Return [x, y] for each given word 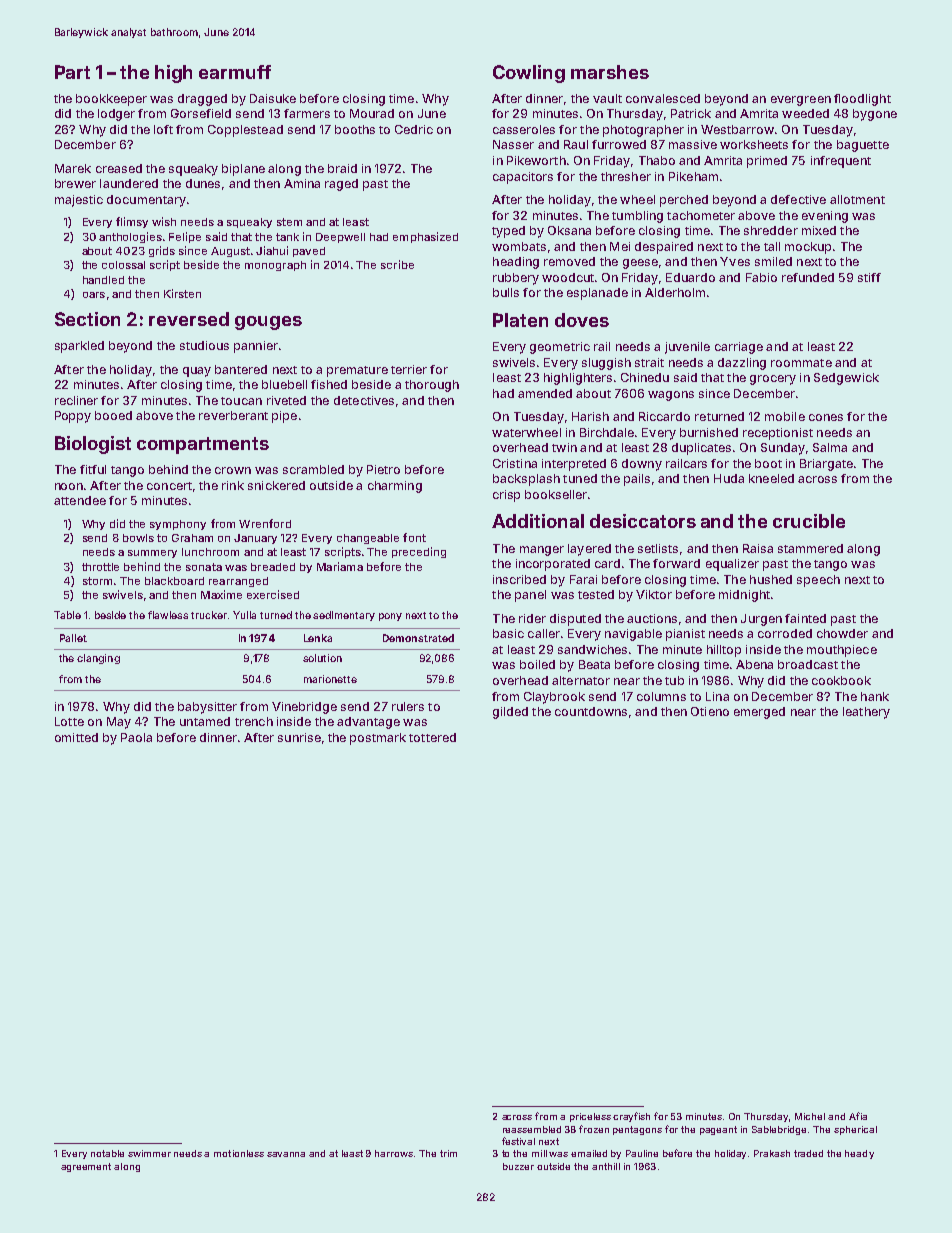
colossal [123, 265]
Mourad [372, 113]
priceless [590, 1117]
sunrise [299, 737]
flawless [168, 615]
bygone [875, 115]
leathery [866, 713]
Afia [858, 1116]
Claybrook [554, 698]
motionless [239, 1153]
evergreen [801, 101]
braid [342, 168]
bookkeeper [111, 100]
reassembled [532, 1129]
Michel [810, 1116]
